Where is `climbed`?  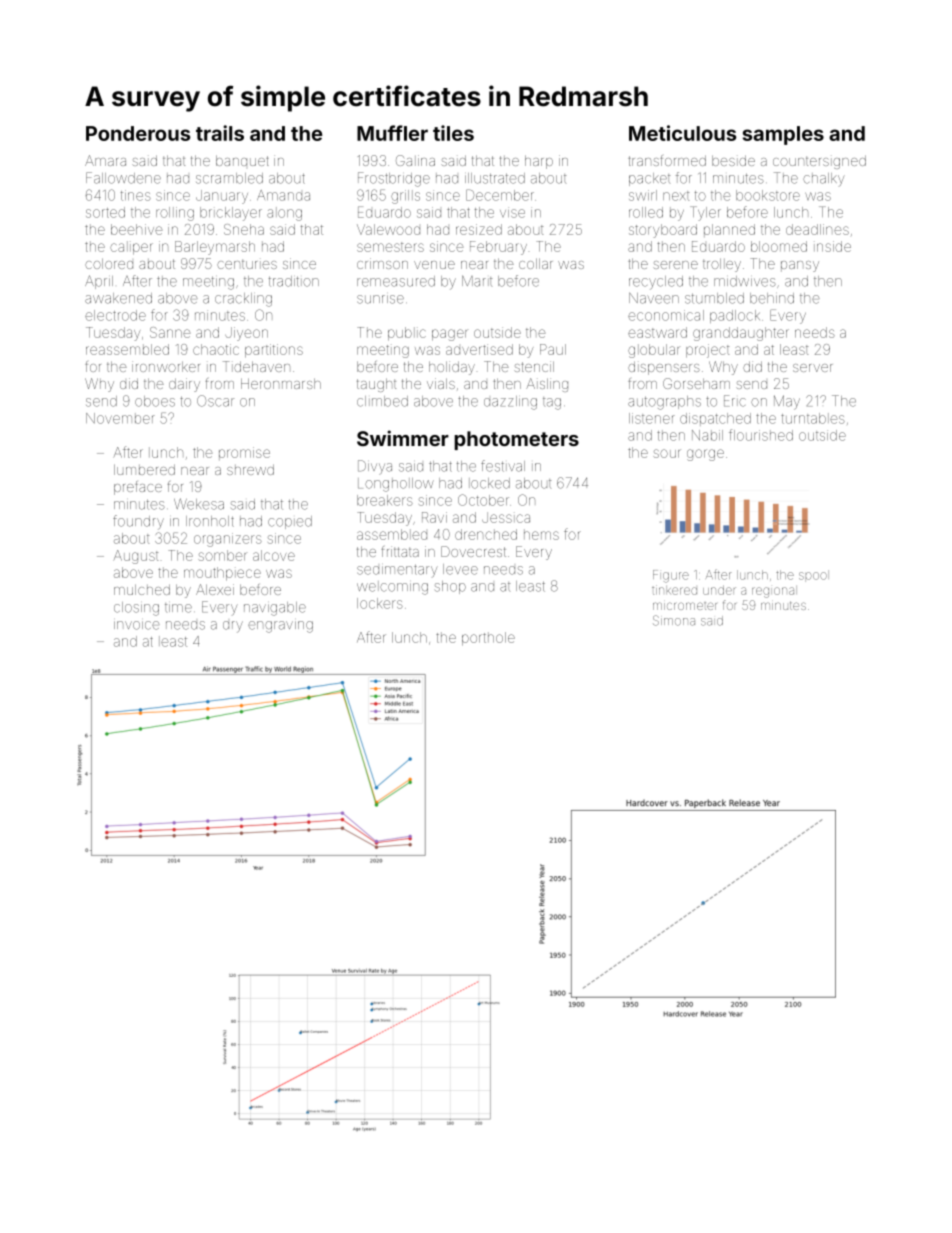 climbed is located at coordinates (382, 401).
